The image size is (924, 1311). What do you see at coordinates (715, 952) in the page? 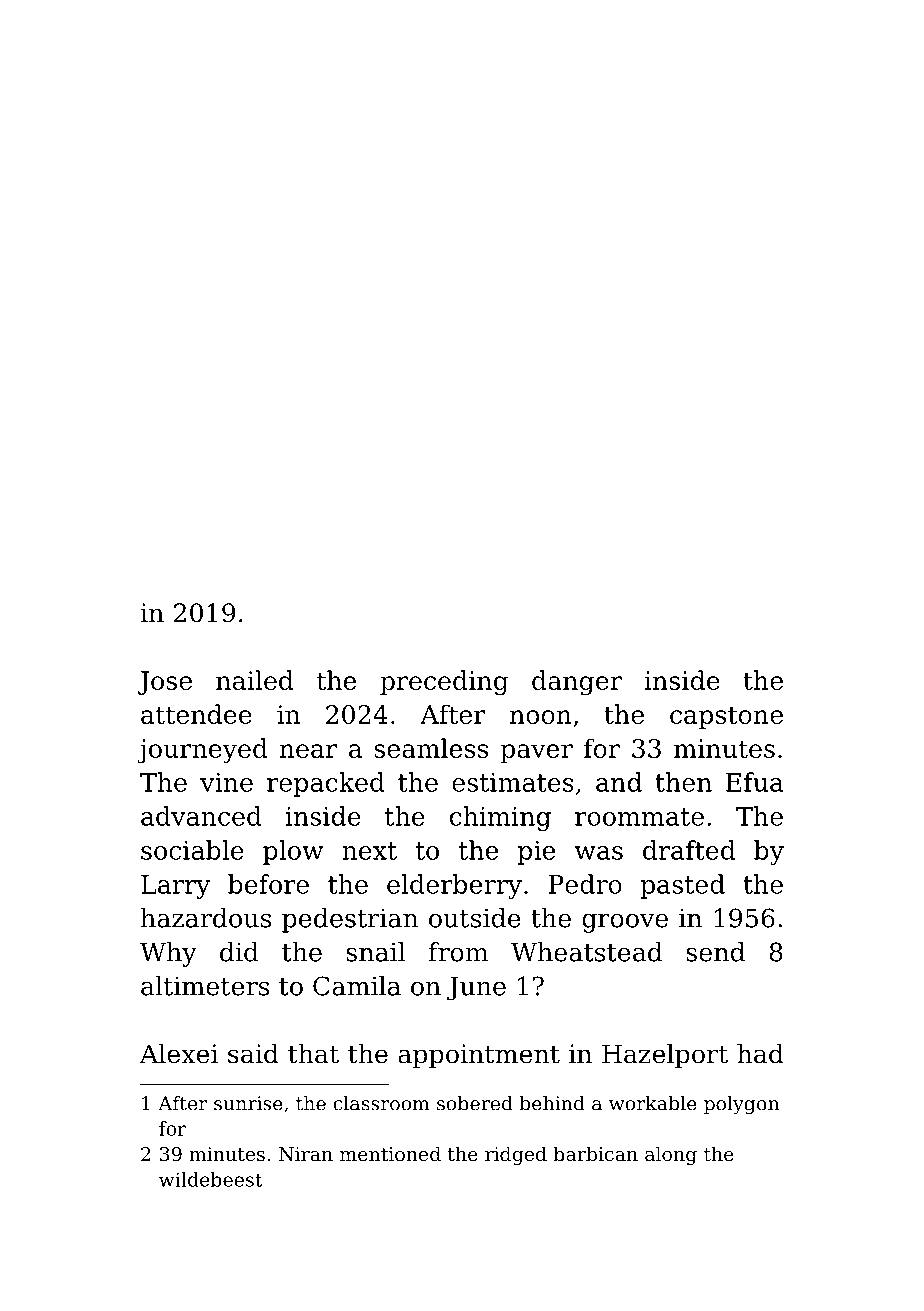
I see `send` at bounding box center [715, 952].
